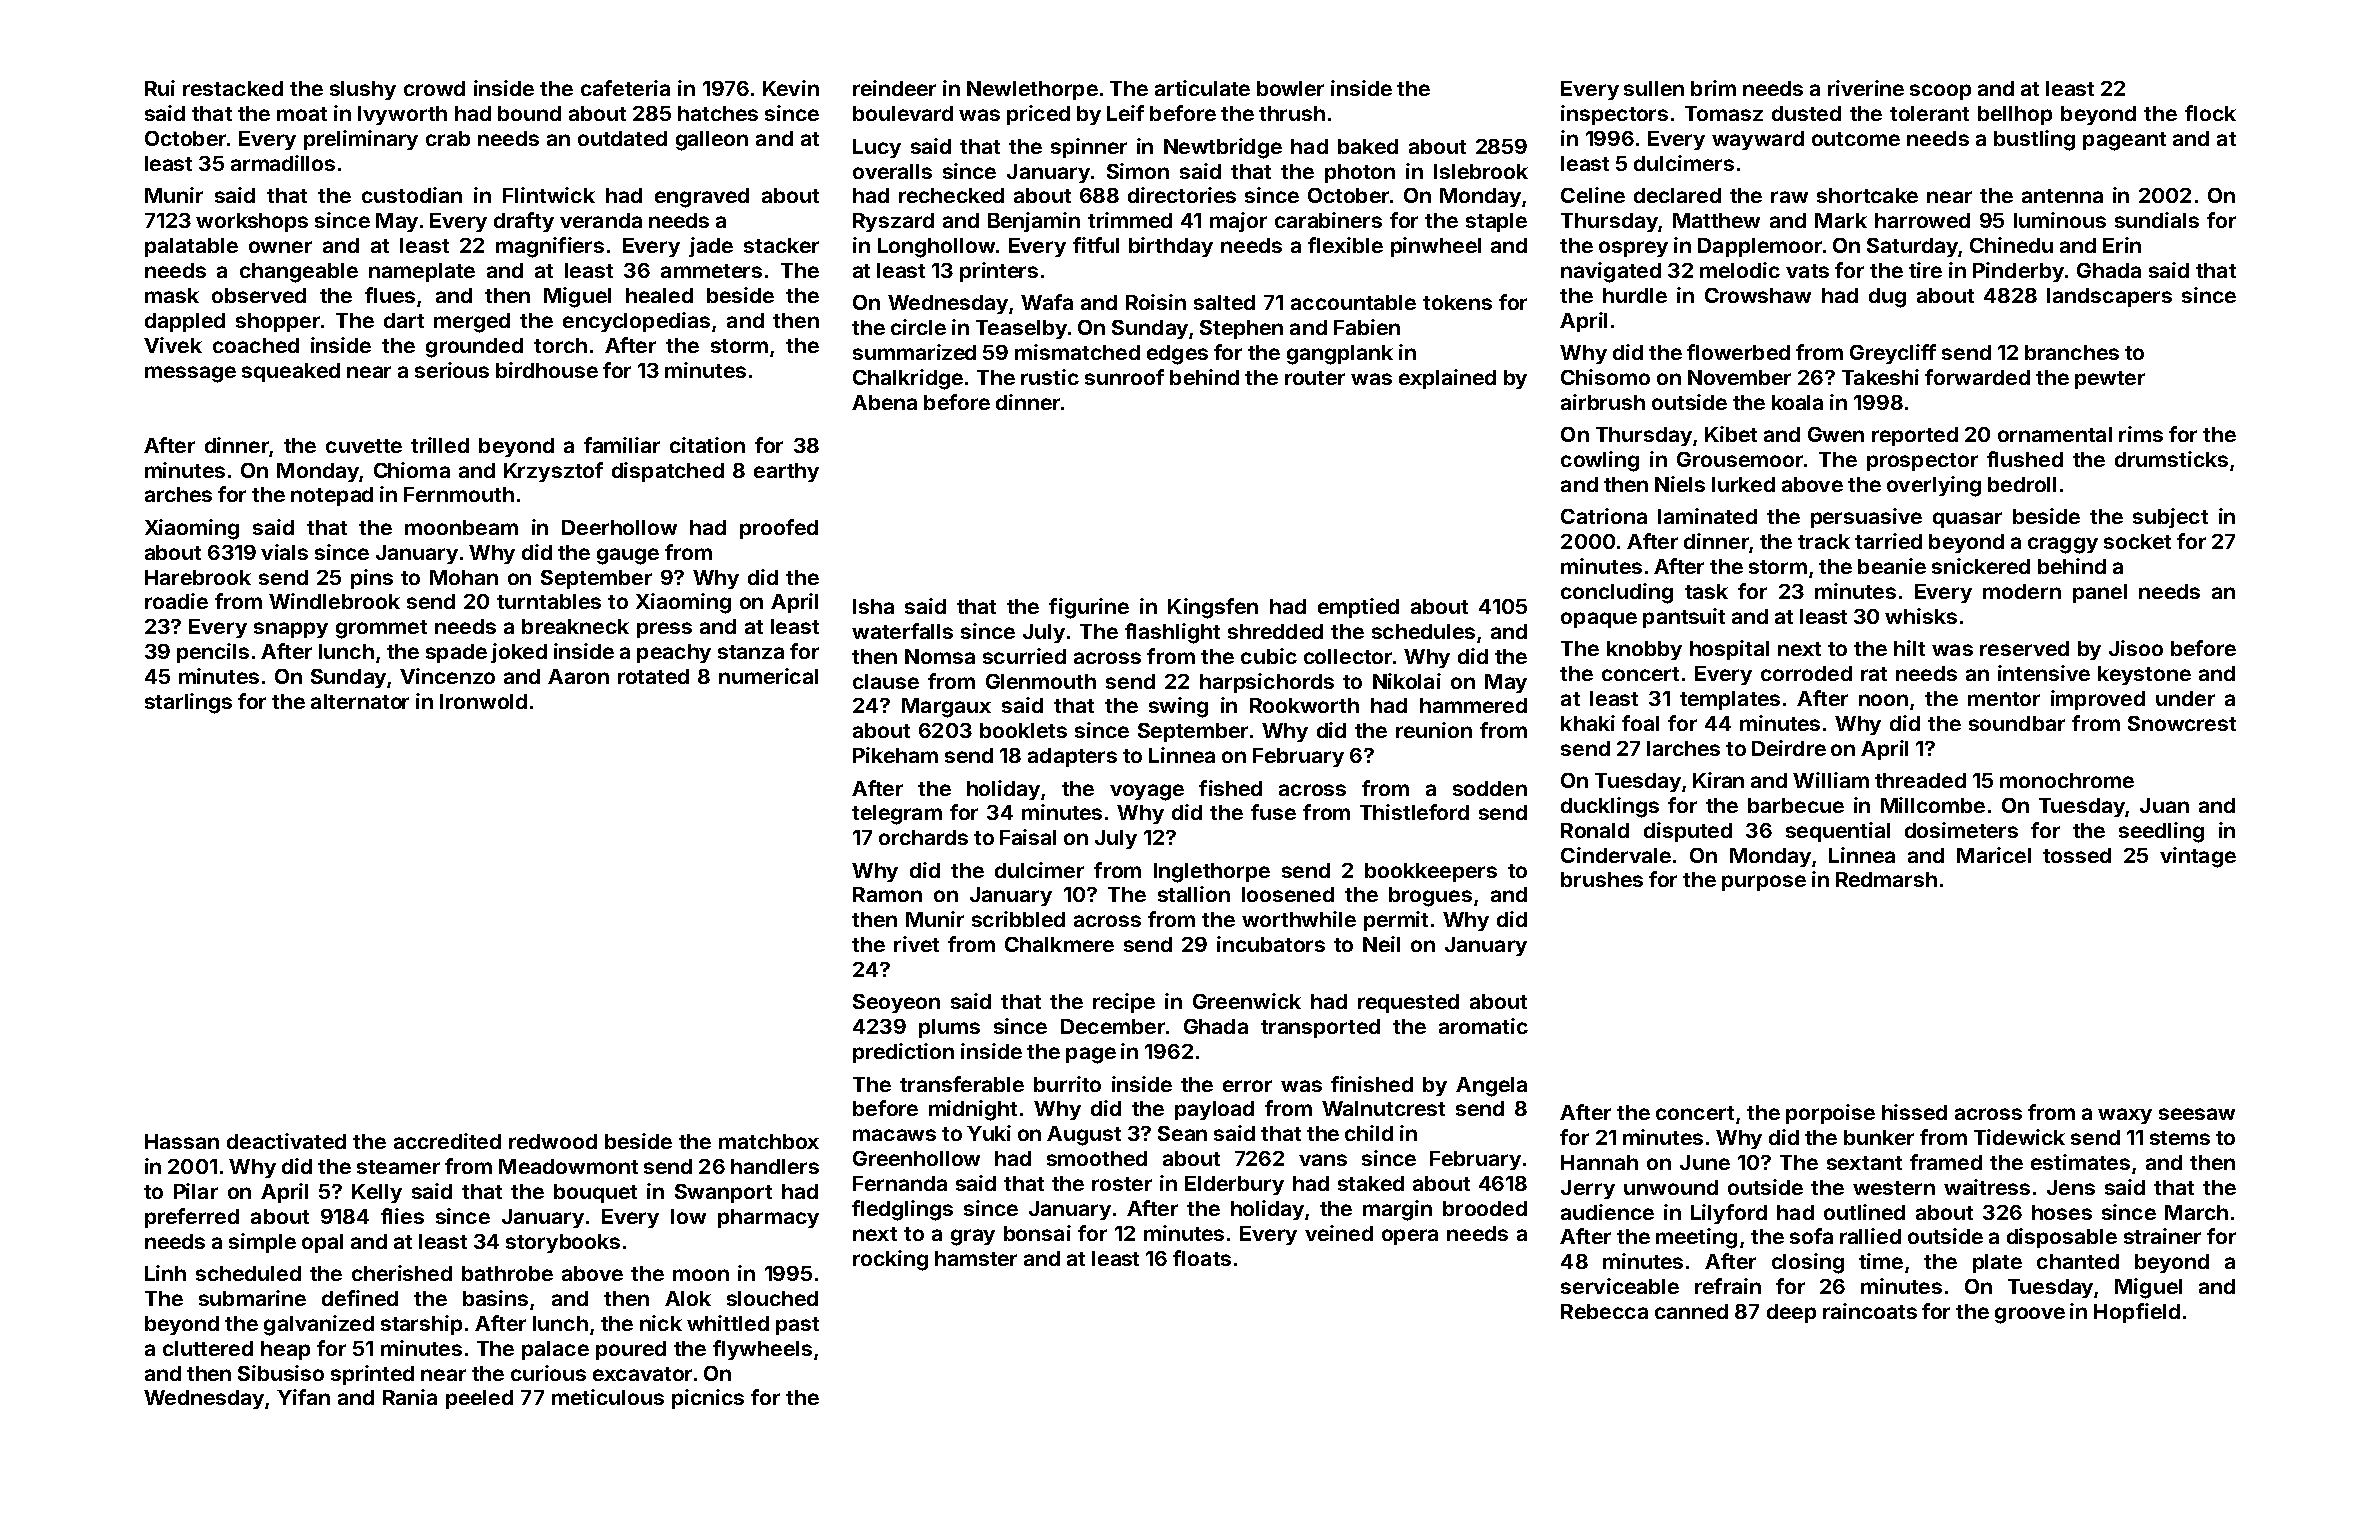 Image resolution: width=2380 pixels, height=1540 pixels. Describe the element at coordinates (2062, 196) in the screenshot. I see `antenna` at that location.
